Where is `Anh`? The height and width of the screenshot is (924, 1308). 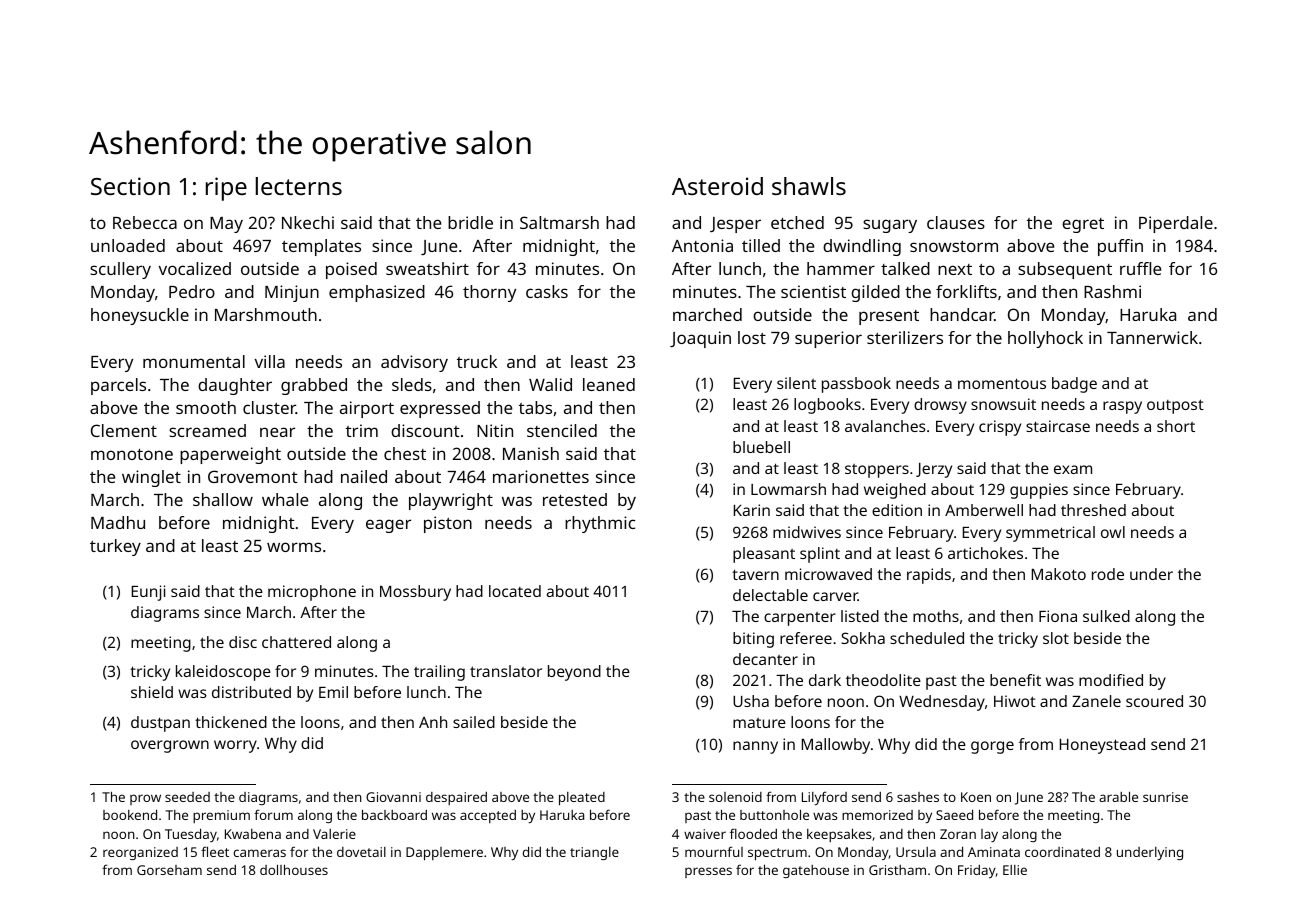
Anh is located at coordinates (433, 722).
